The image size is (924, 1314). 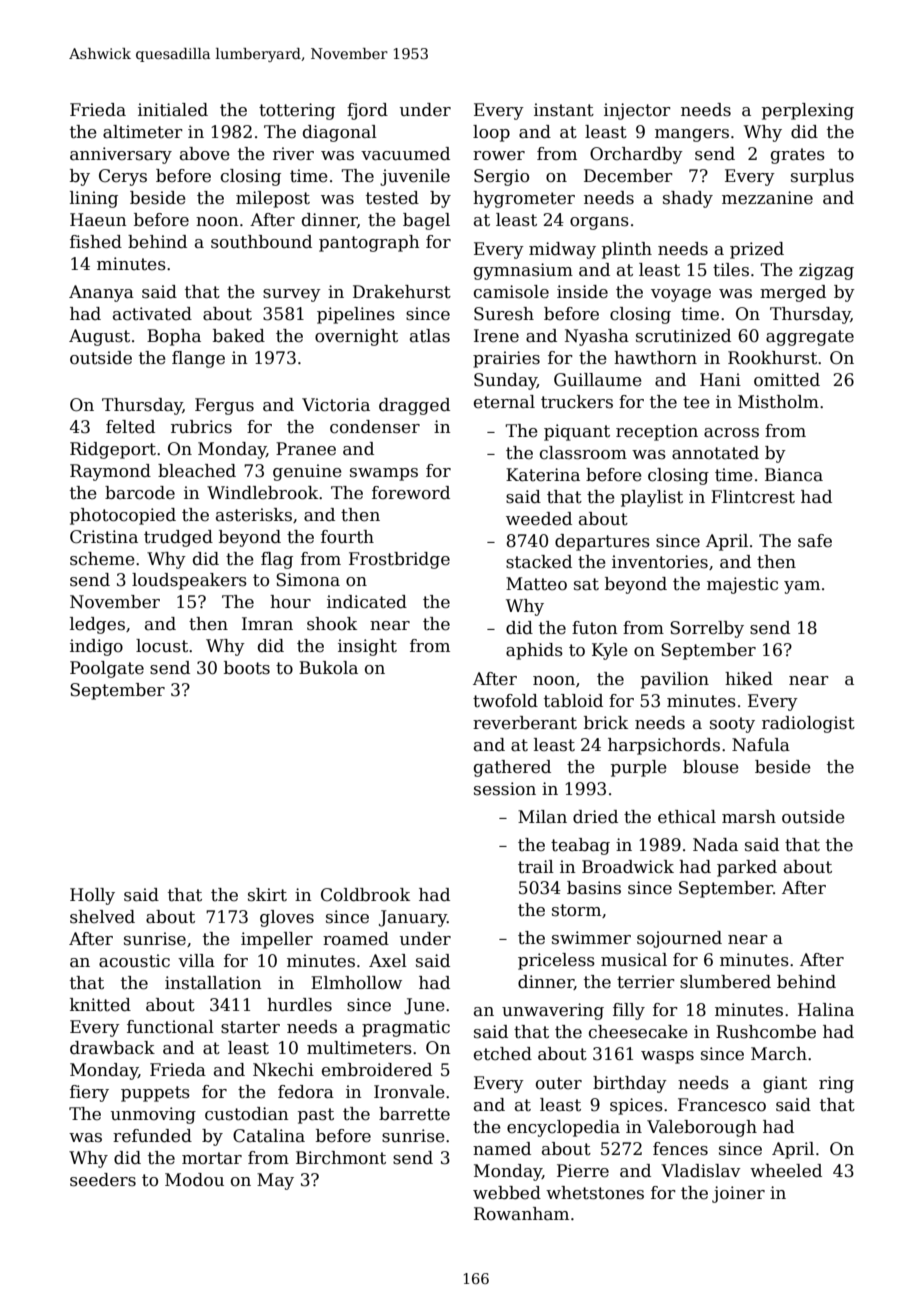 I want to click on initialed, so click(x=173, y=110).
